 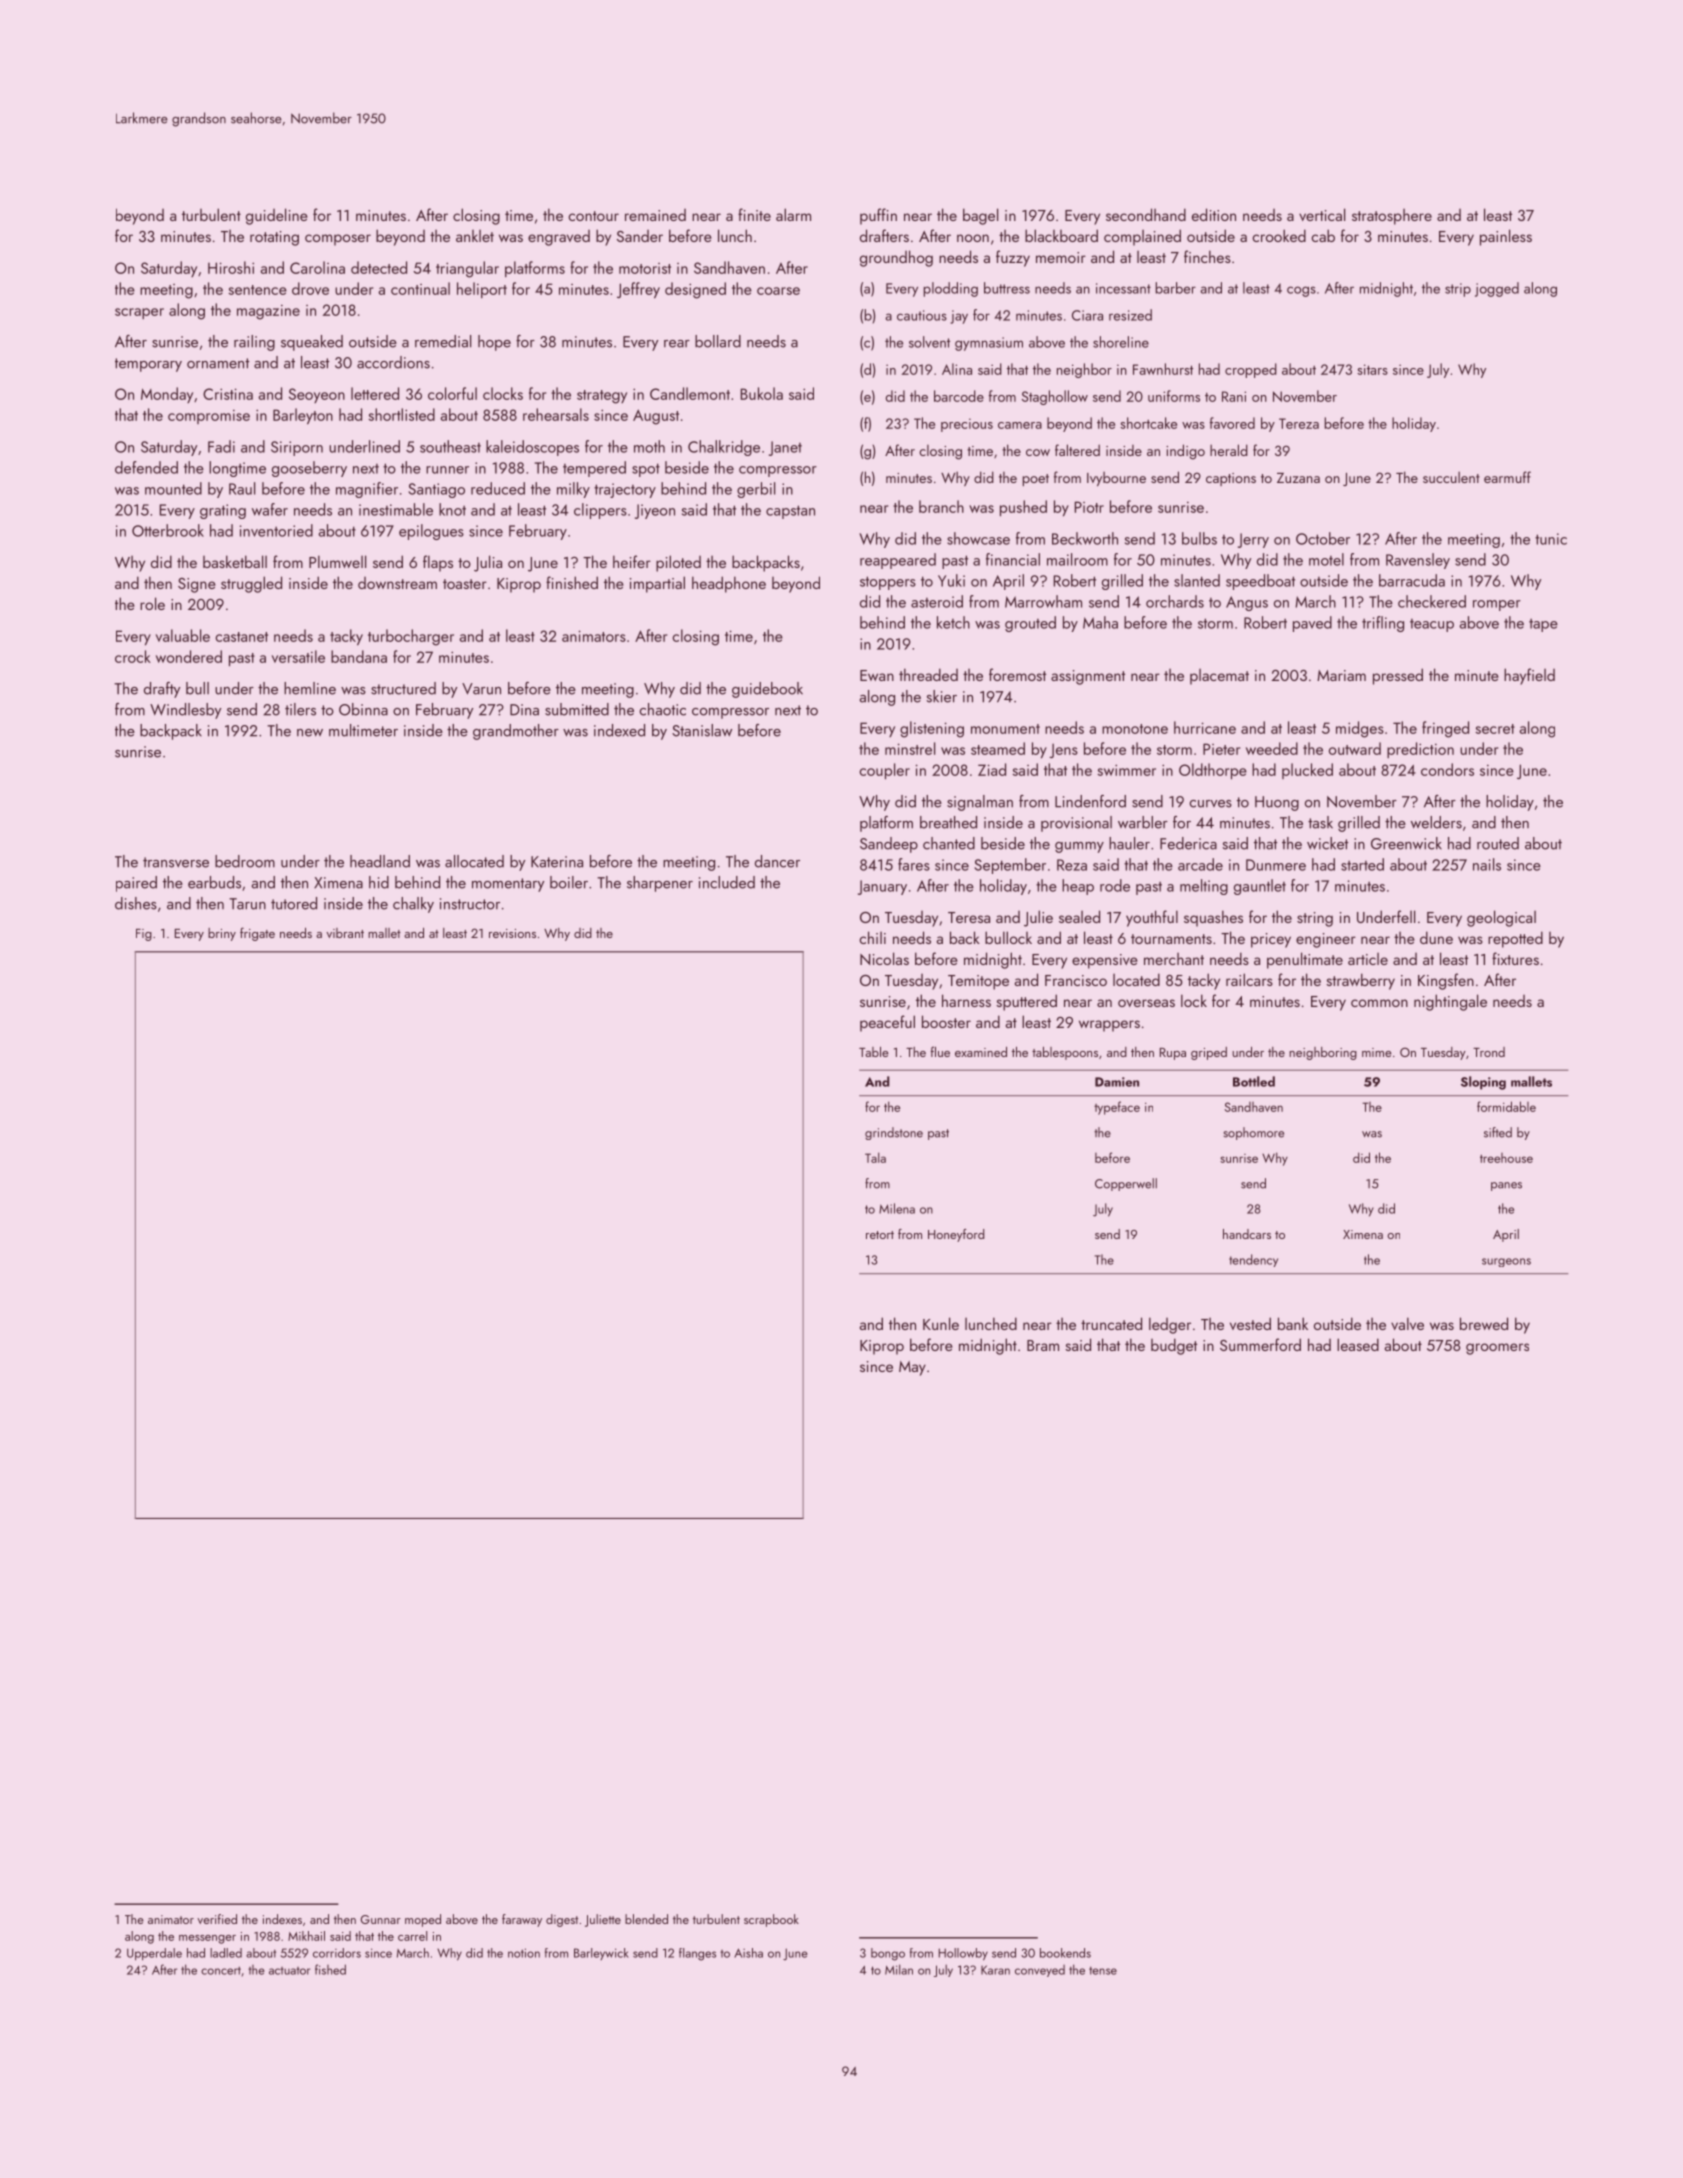 I want to click on retort, so click(x=880, y=1235).
